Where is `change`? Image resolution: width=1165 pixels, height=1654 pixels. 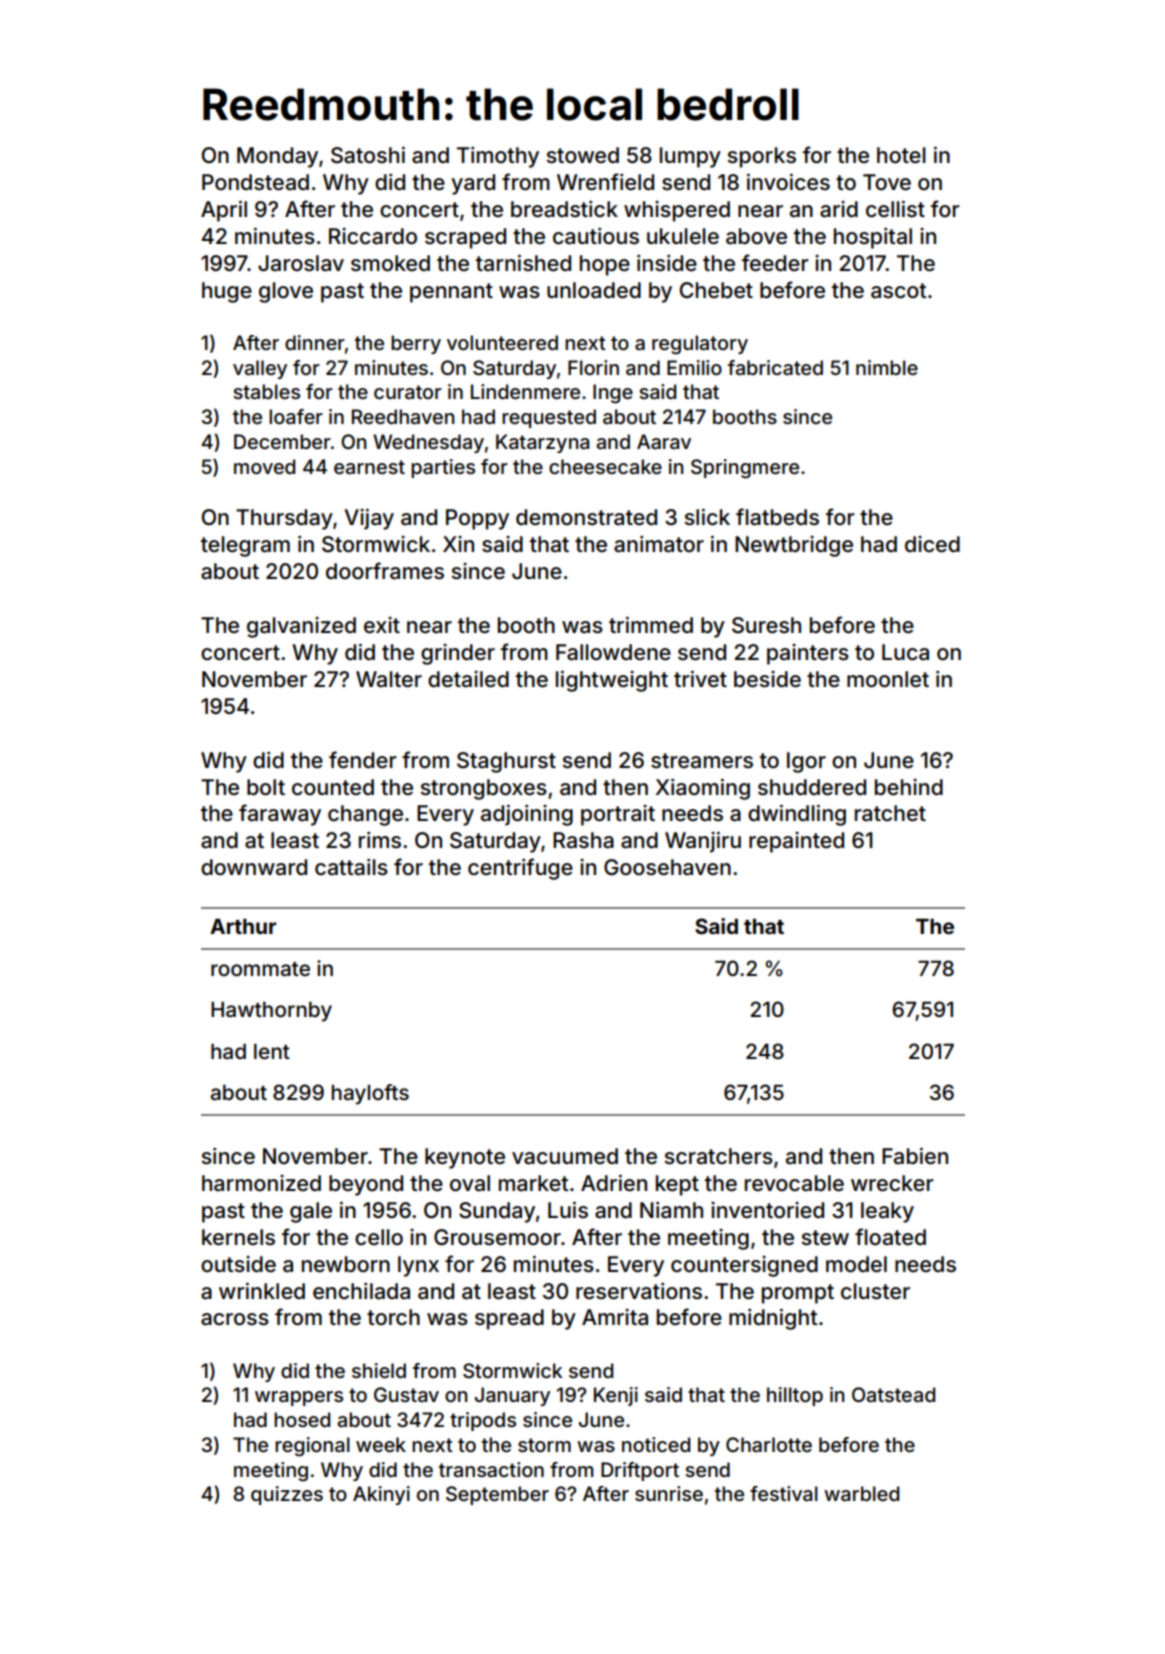
change is located at coordinates (365, 815).
